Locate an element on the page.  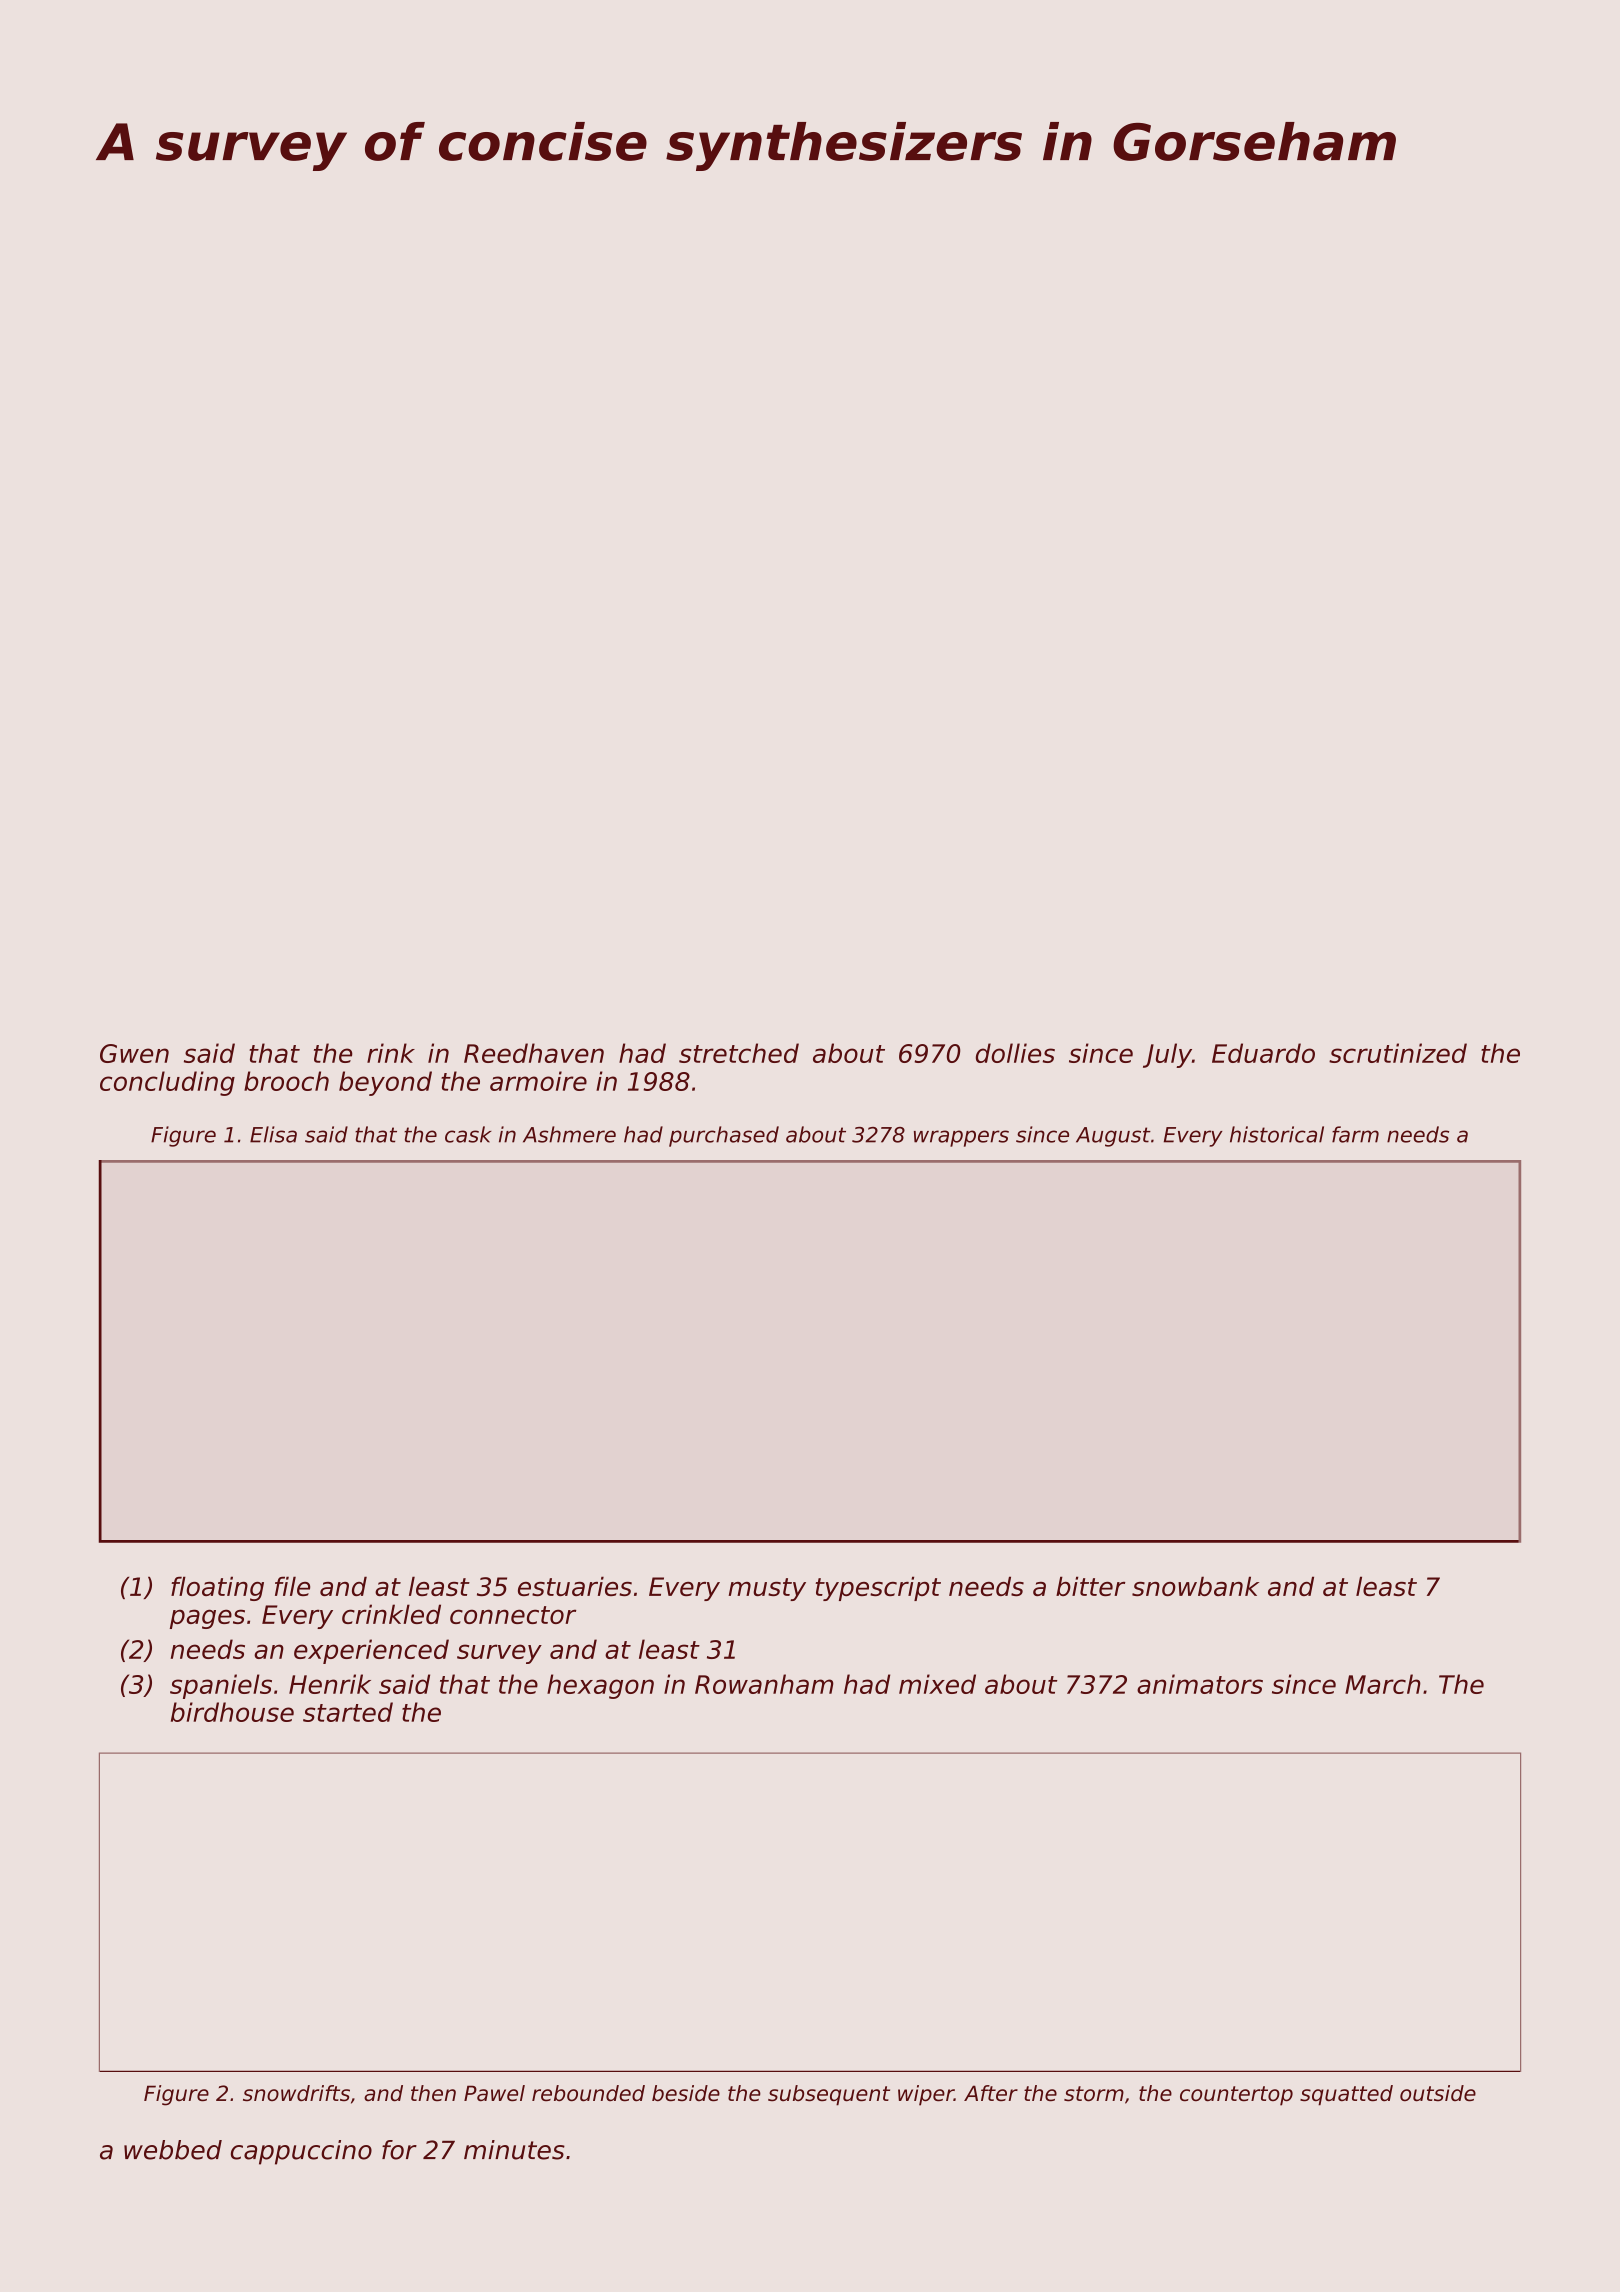
then is located at coordinates (433, 2093).
